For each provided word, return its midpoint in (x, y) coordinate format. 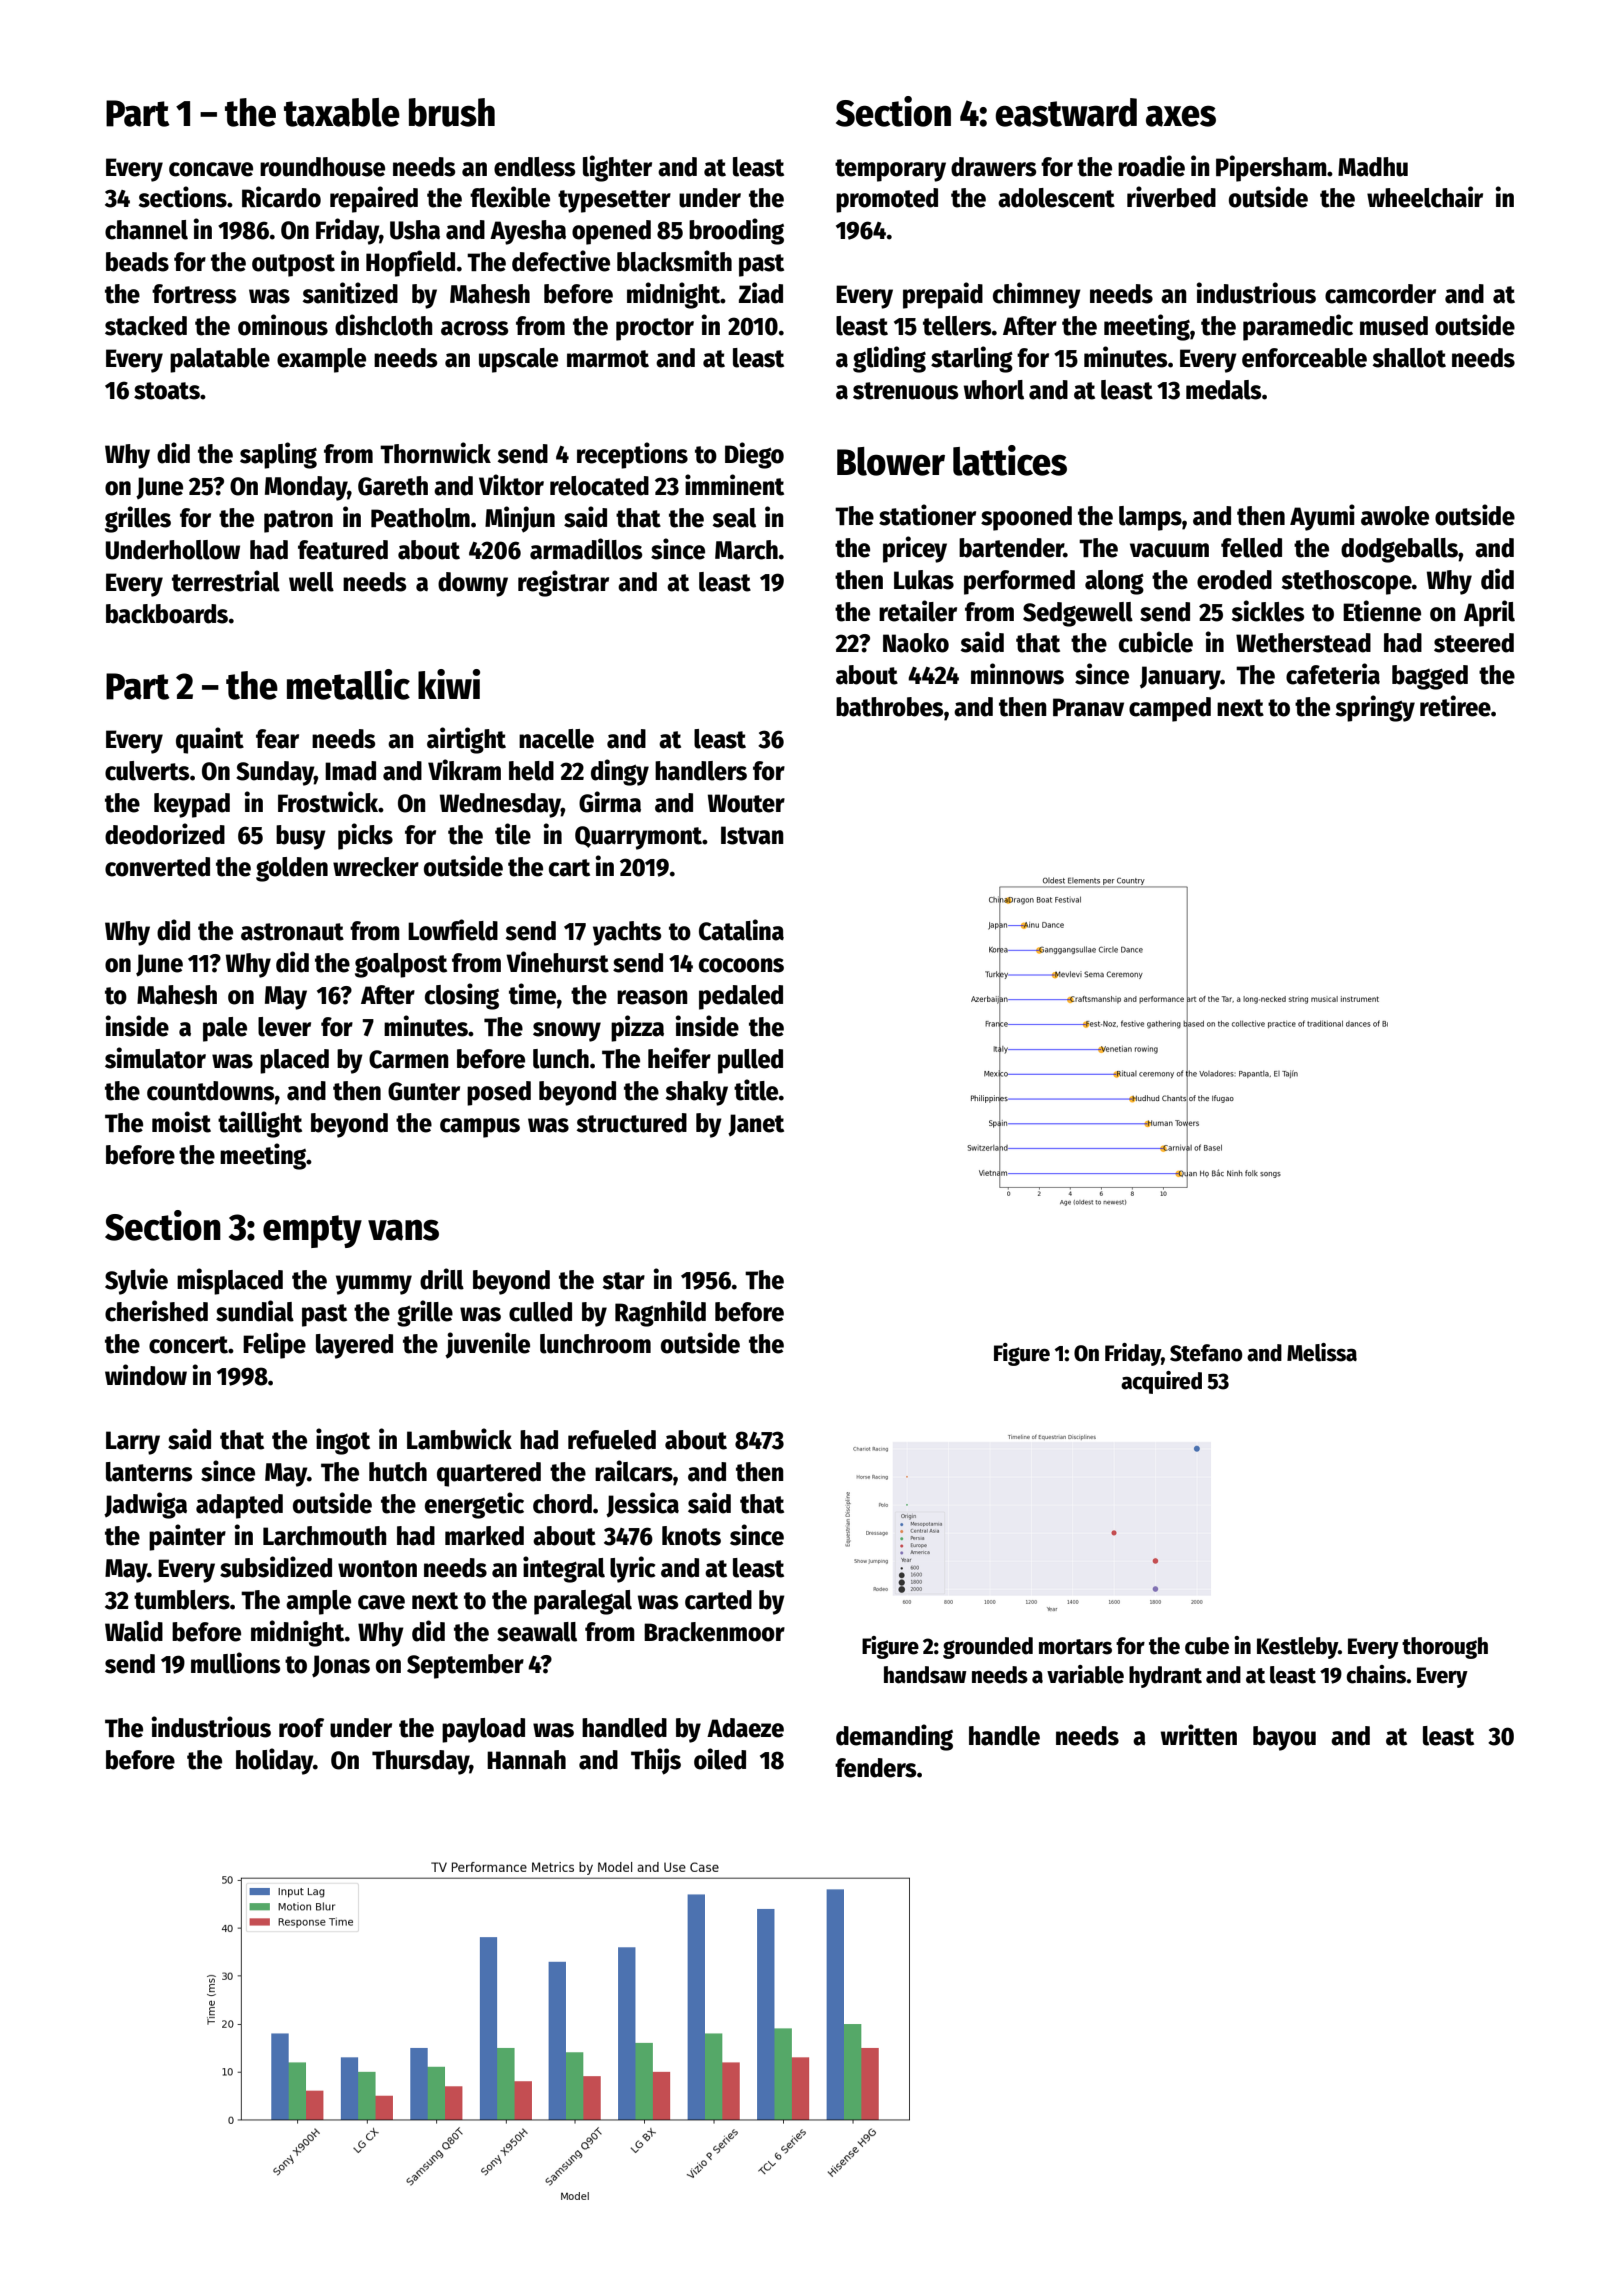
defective (561, 261)
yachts (627, 933)
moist (181, 1122)
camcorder (1380, 294)
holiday (274, 1761)
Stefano (1206, 1353)
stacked (146, 326)
